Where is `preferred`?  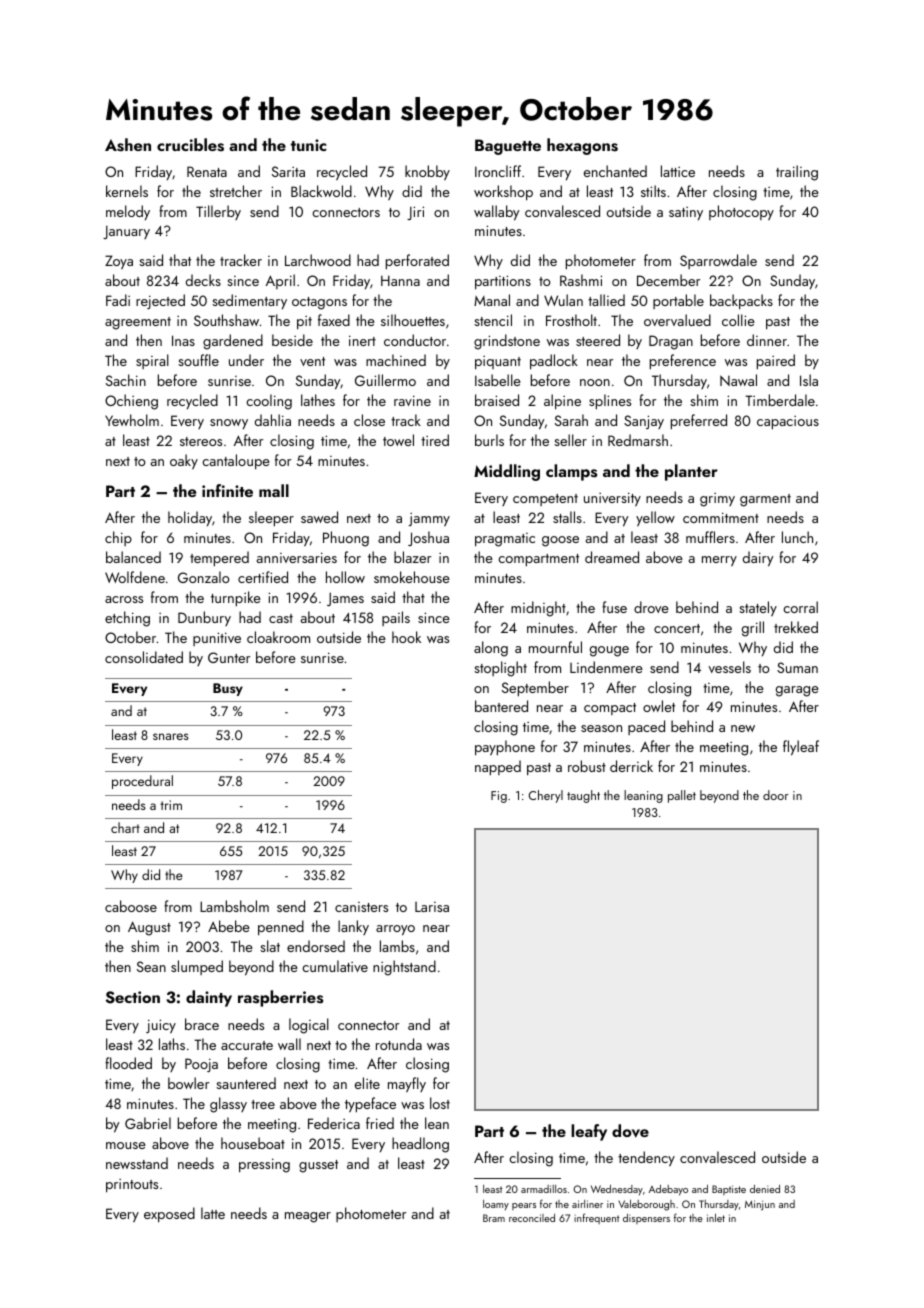
preferred is located at coordinates (699, 421).
